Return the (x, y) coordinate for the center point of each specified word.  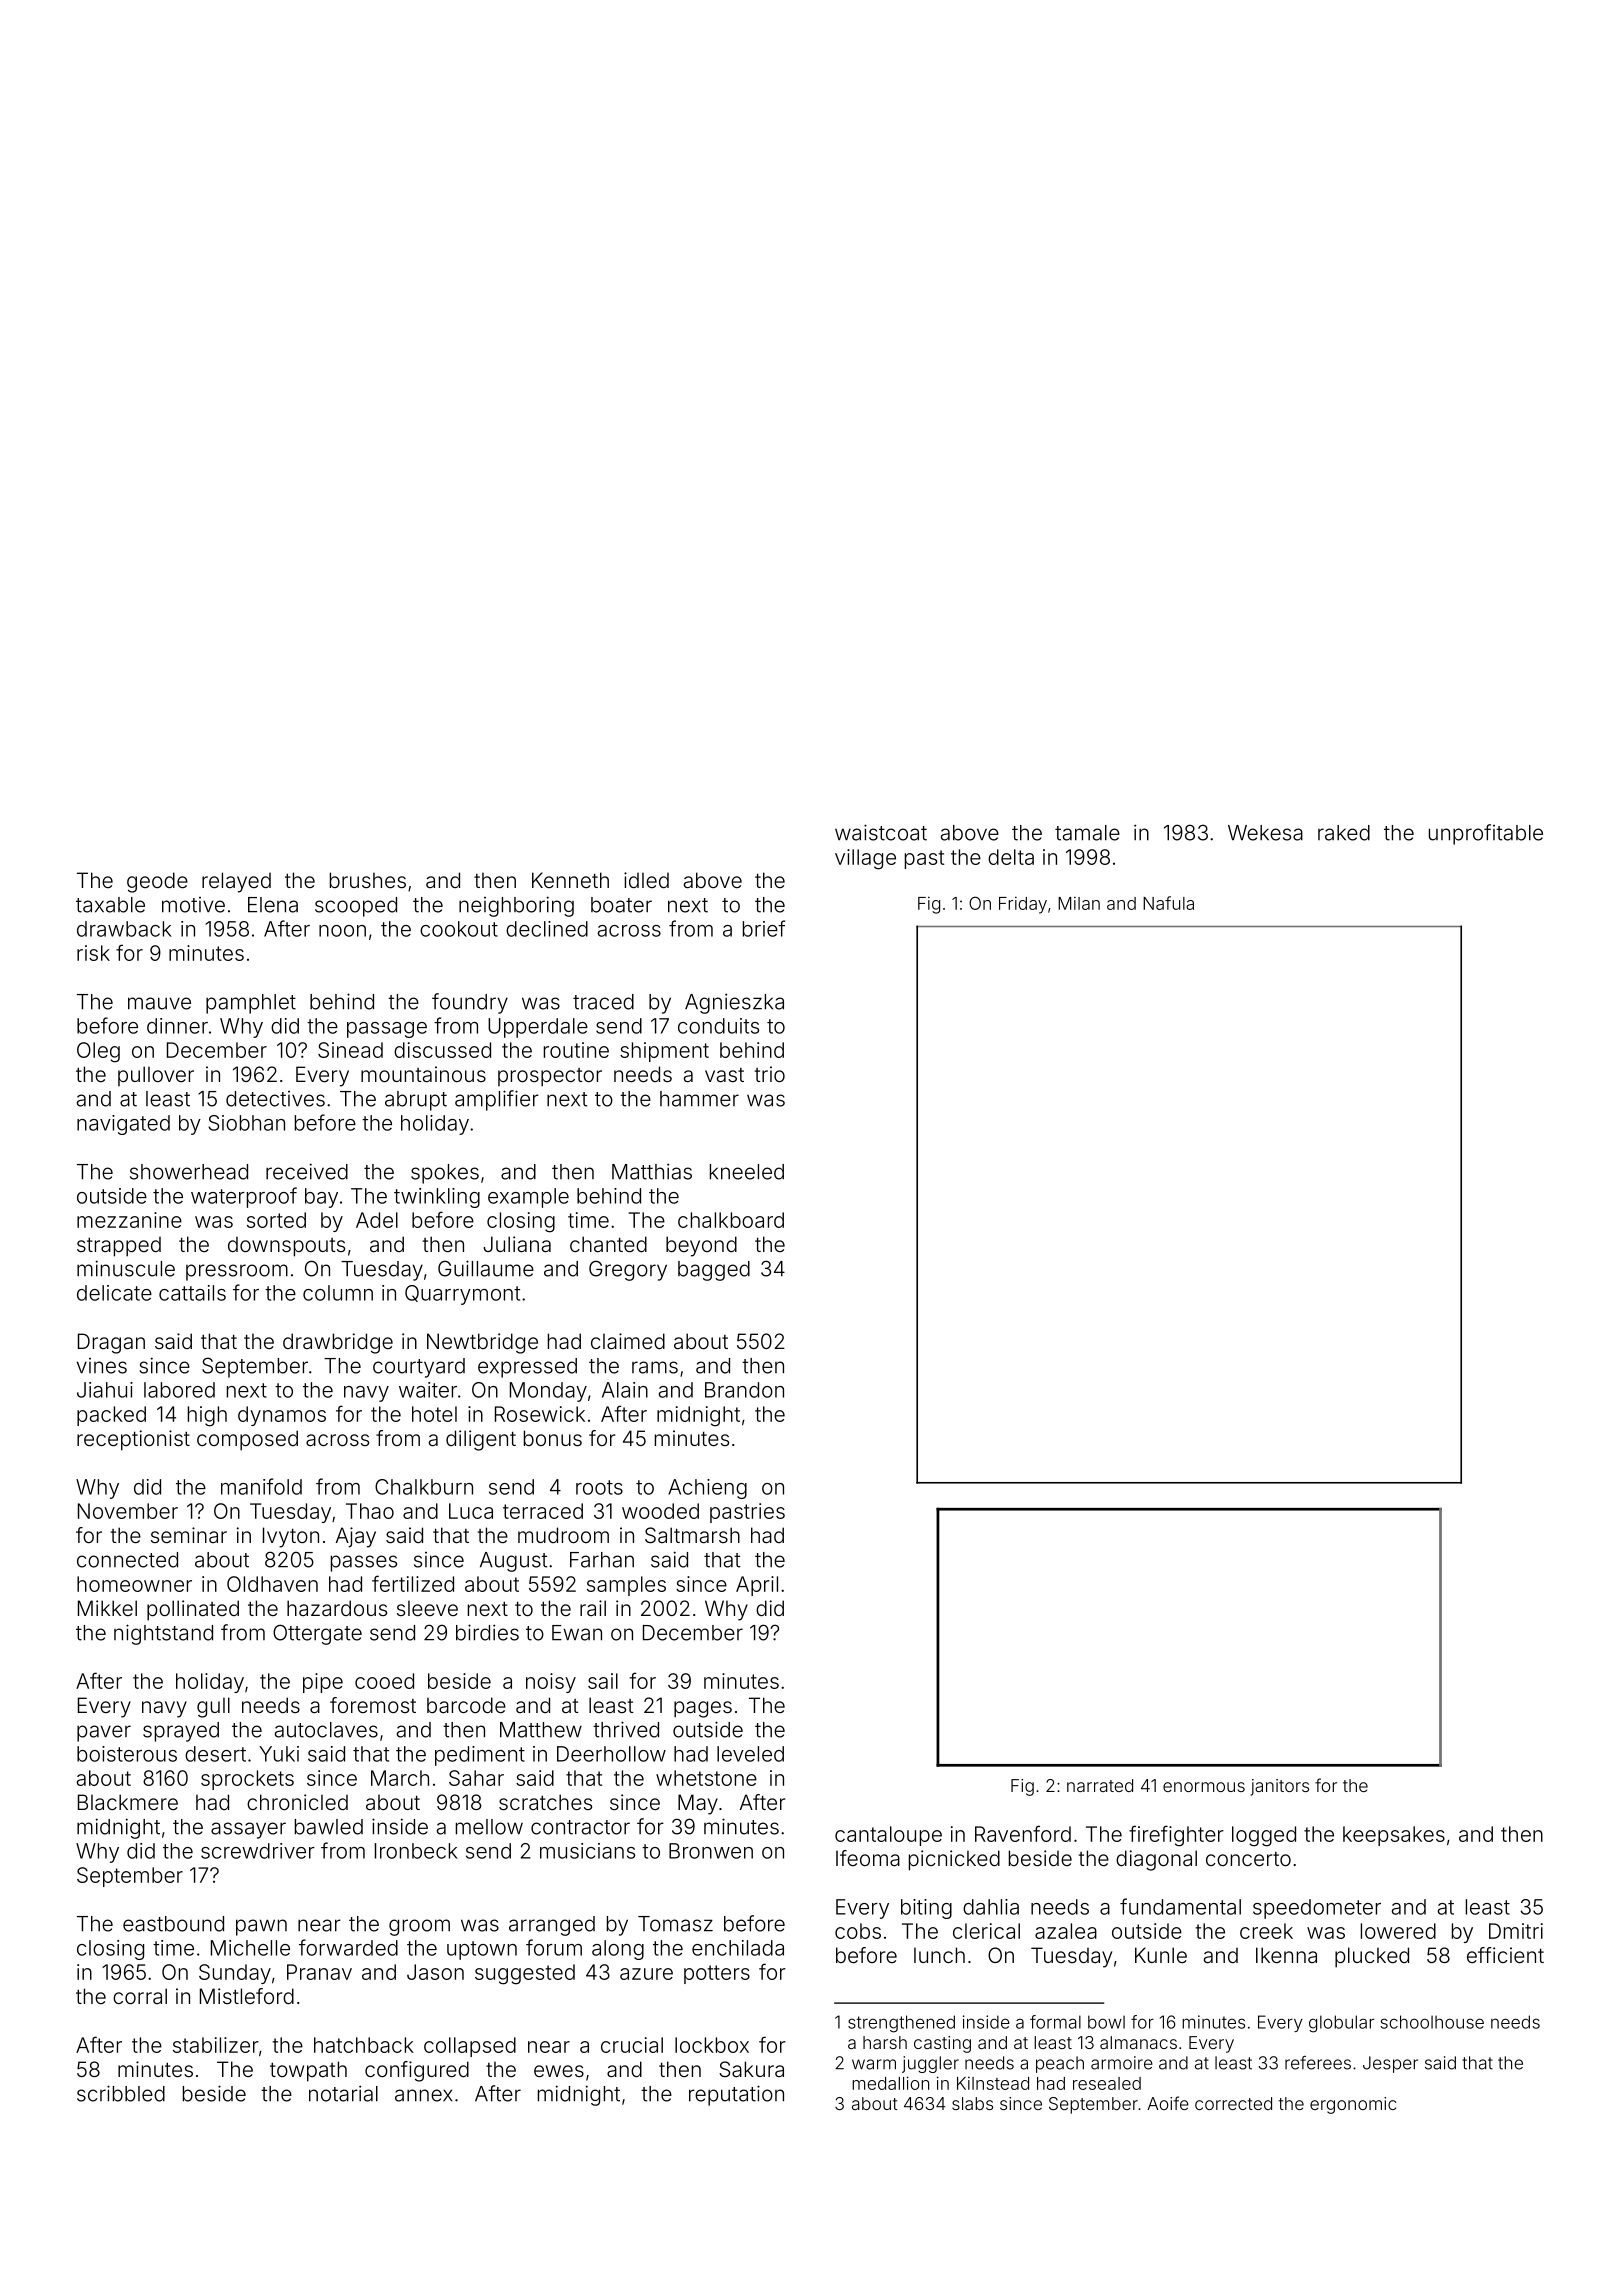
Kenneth (570, 880)
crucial (632, 2045)
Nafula (1168, 903)
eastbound (173, 1924)
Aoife (1168, 2103)
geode (157, 882)
